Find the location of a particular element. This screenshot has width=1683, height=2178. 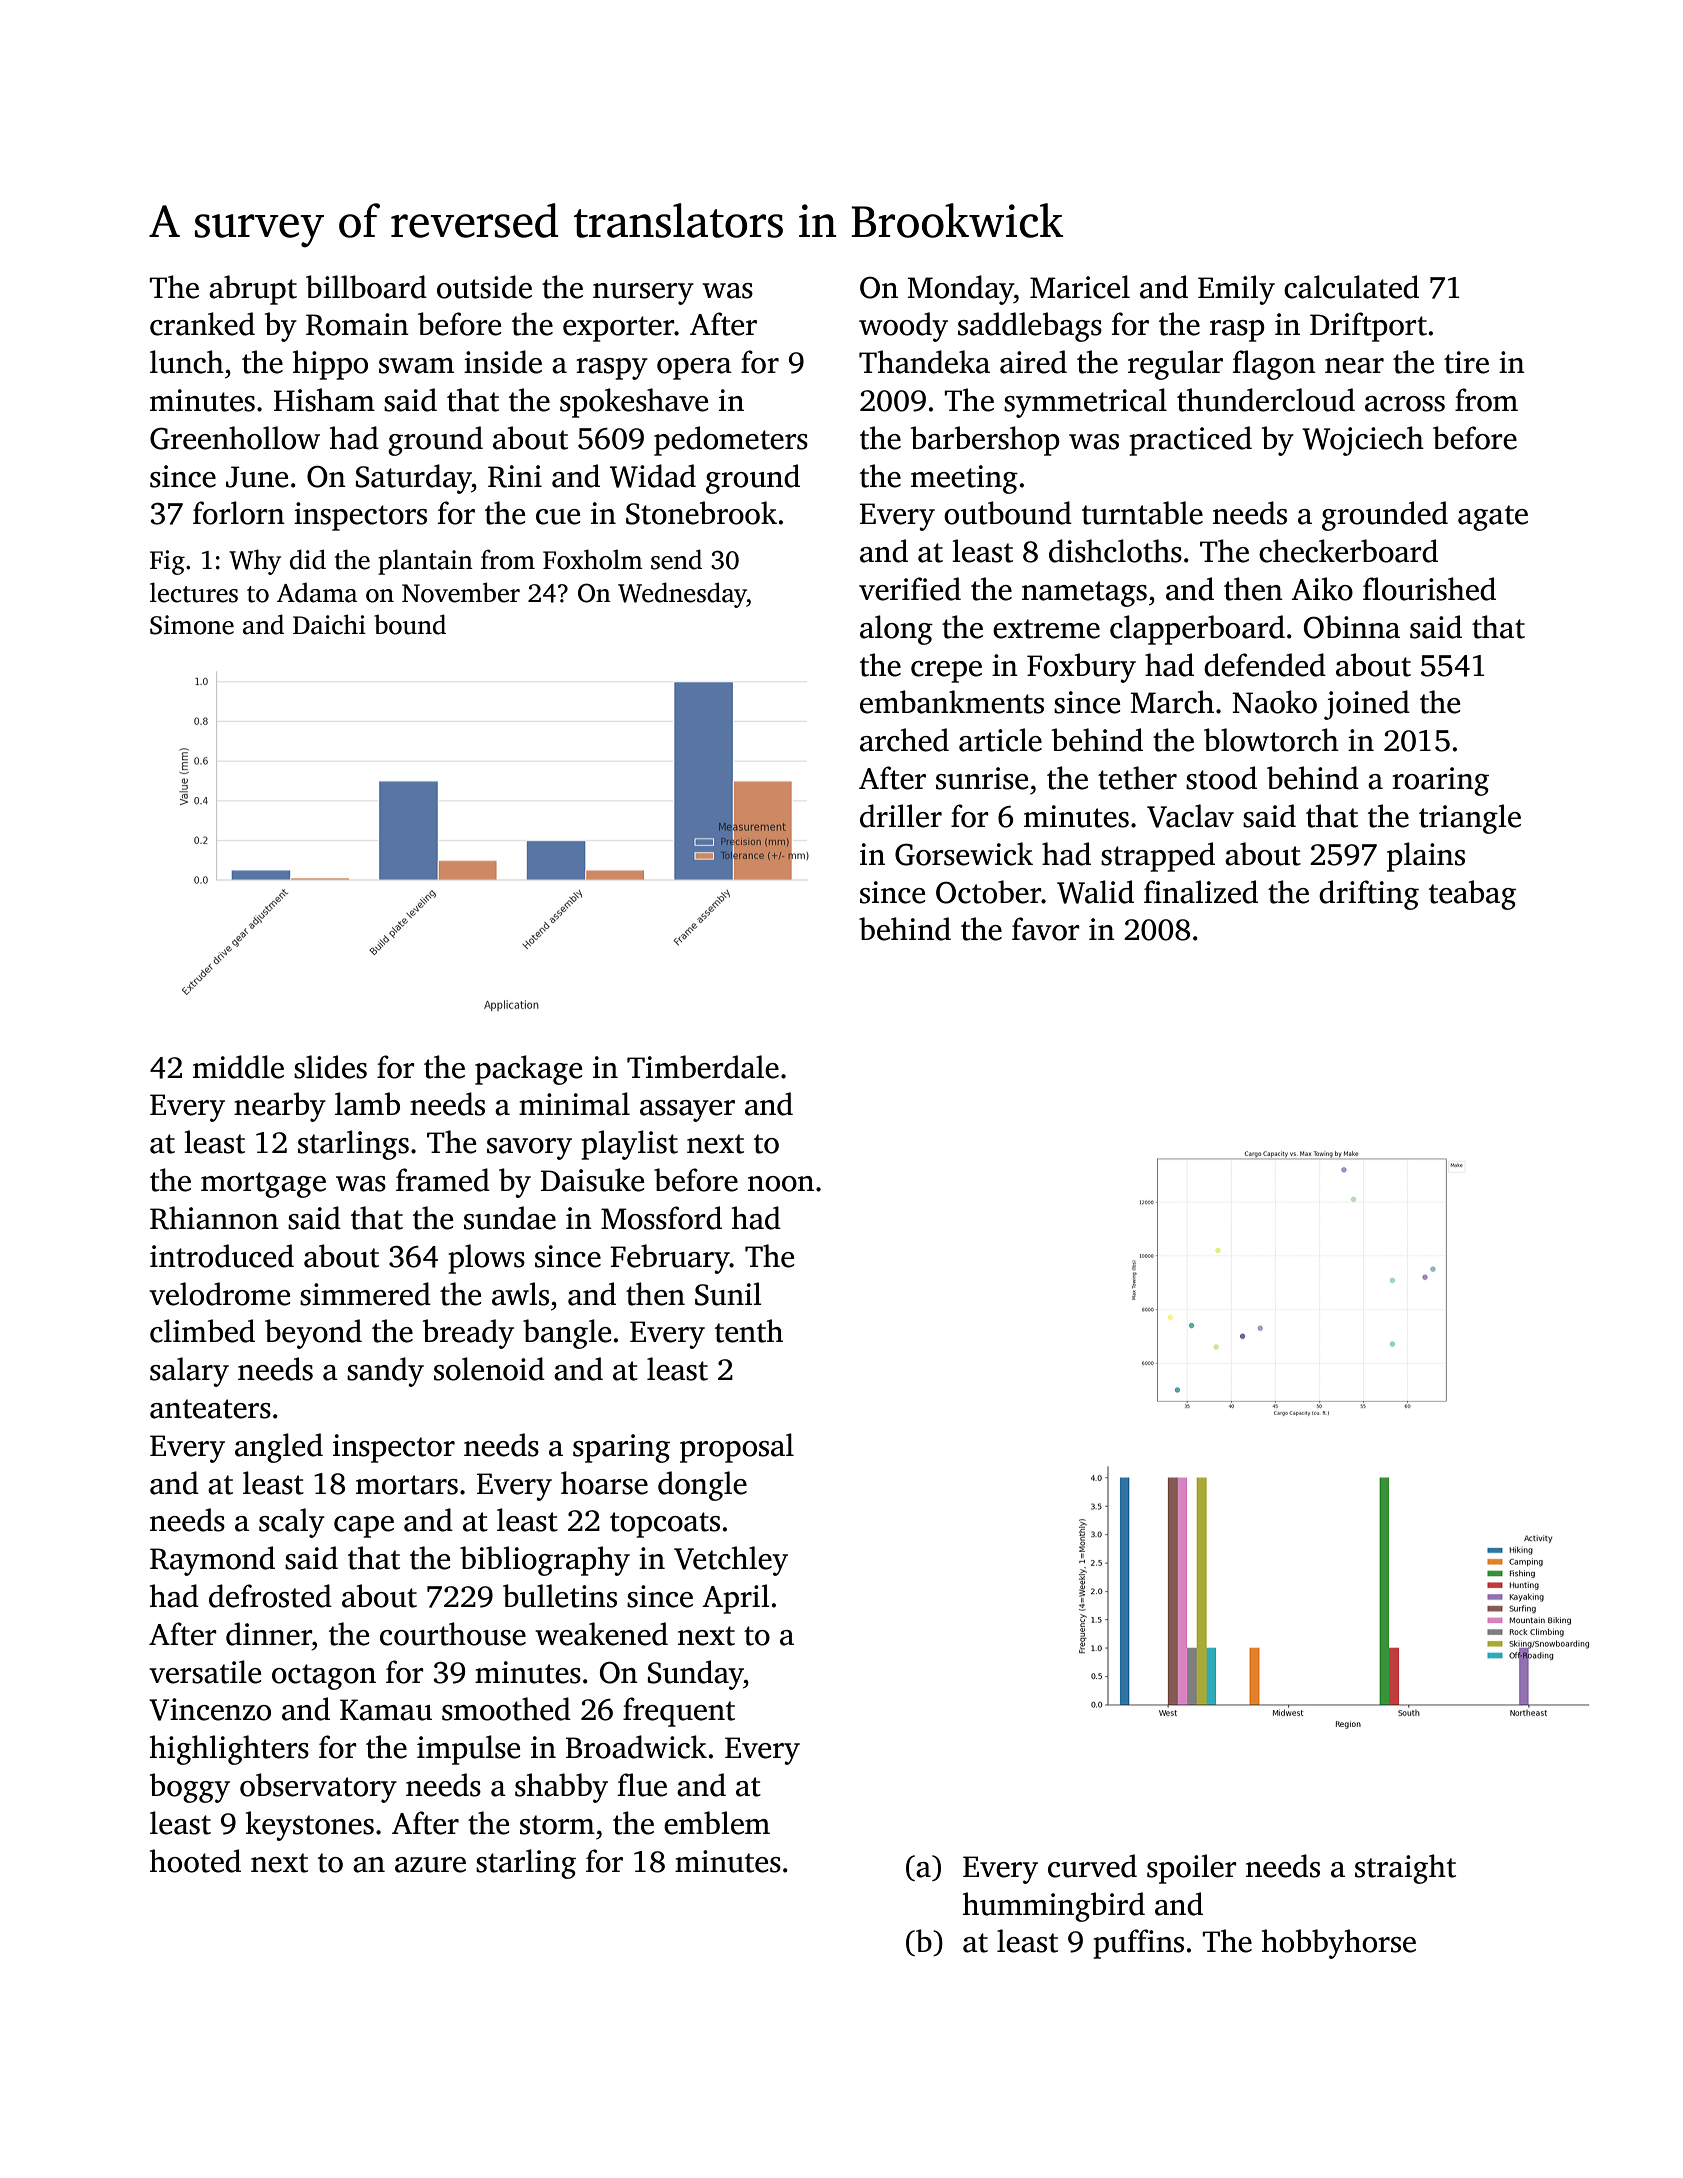

teabag is located at coordinates (1472, 895).
